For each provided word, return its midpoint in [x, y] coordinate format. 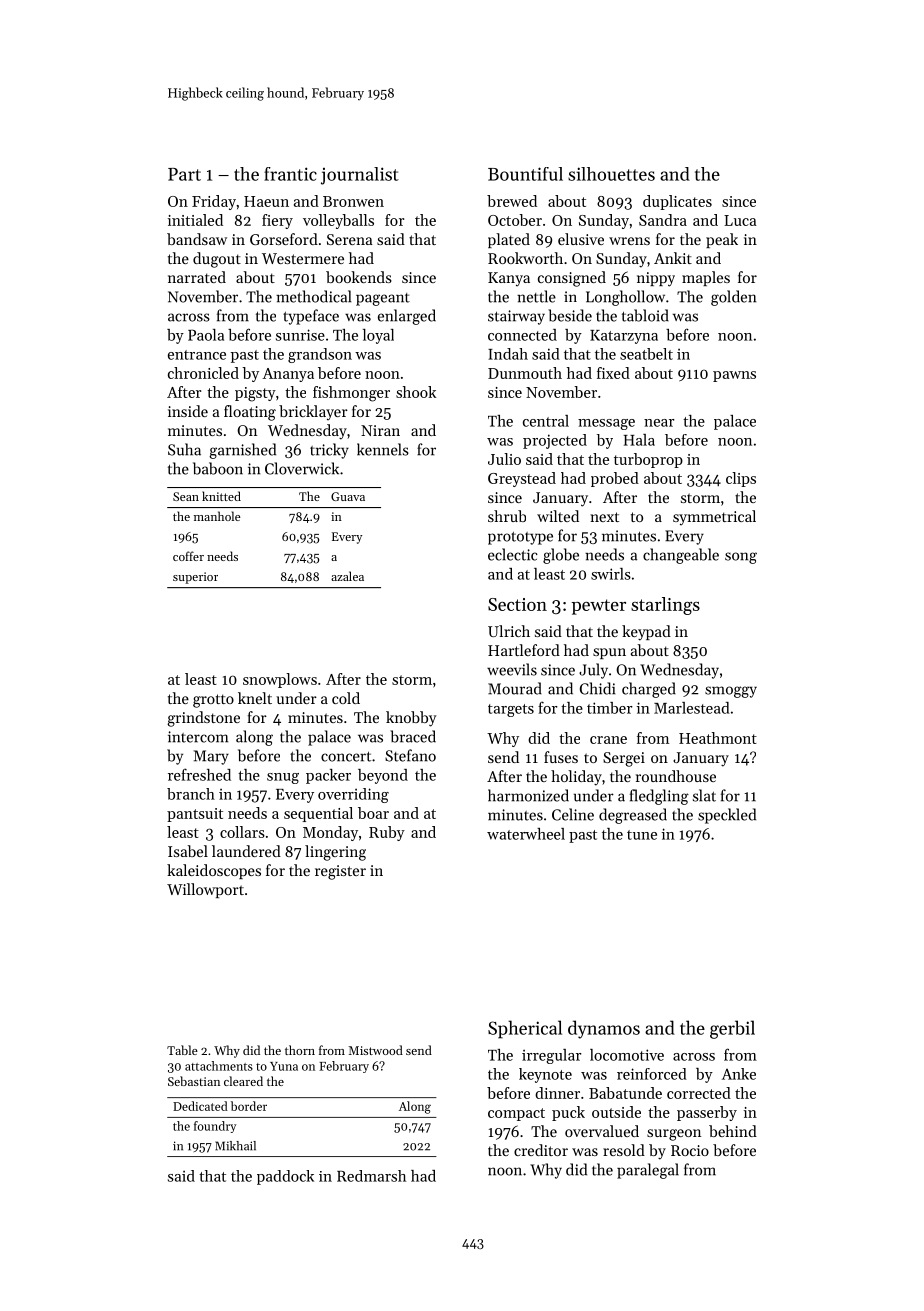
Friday [214, 202]
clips [741, 479]
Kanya [509, 279]
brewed [512, 201]
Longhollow [625, 298]
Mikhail [235, 1146]
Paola [206, 335]
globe [561, 556]
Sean [186, 496]
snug [283, 778]
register [340, 872]
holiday [576, 778]
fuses [561, 757]
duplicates [677, 202]
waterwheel [526, 834]
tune [642, 835]
